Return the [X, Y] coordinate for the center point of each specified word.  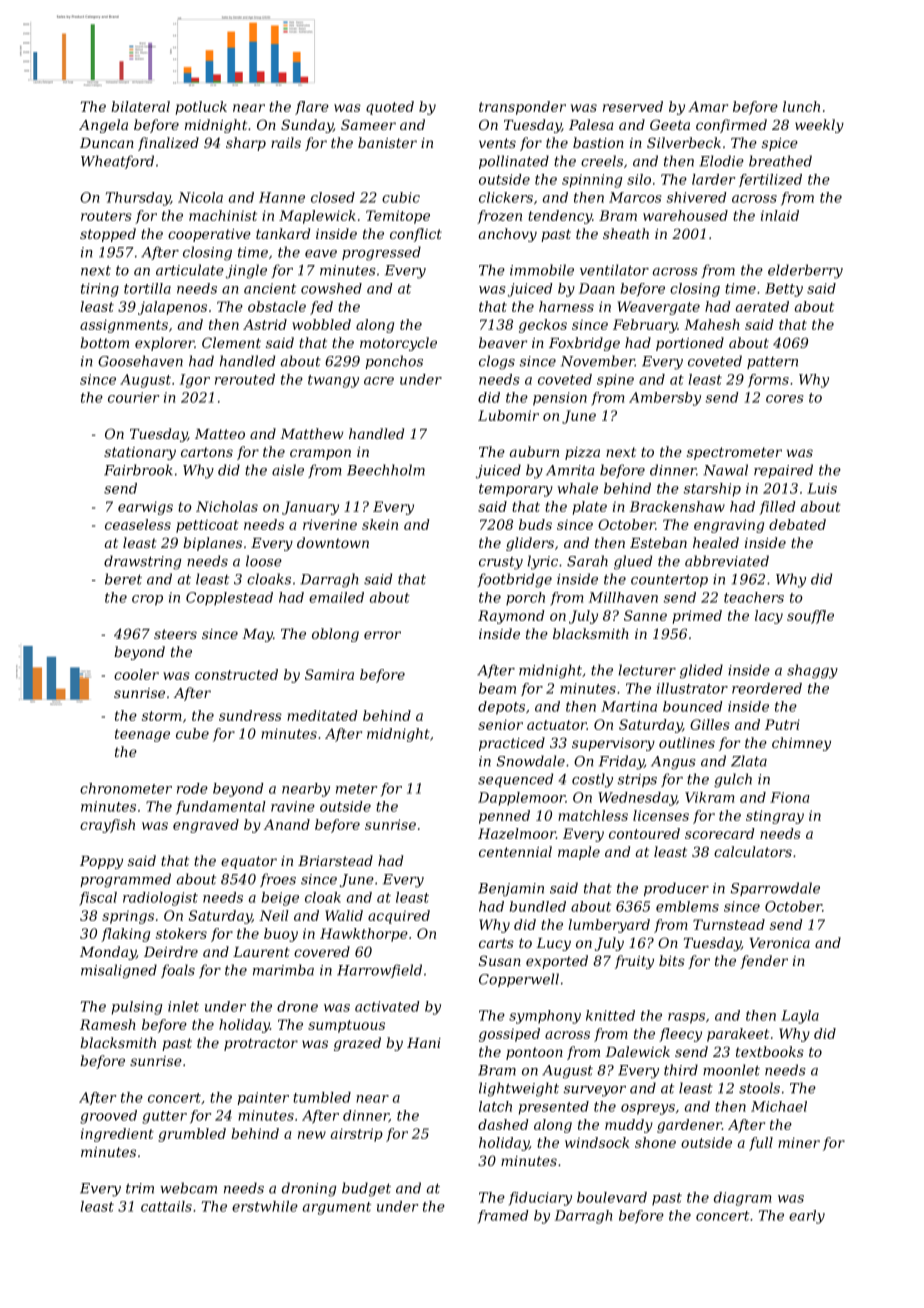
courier [133, 397]
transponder [522, 108]
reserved [633, 106]
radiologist [160, 899]
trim [140, 1188]
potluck [201, 108]
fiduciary [540, 1199]
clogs [497, 362]
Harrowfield [379, 971]
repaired [783, 471]
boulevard [612, 1197]
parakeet [738, 1035]
